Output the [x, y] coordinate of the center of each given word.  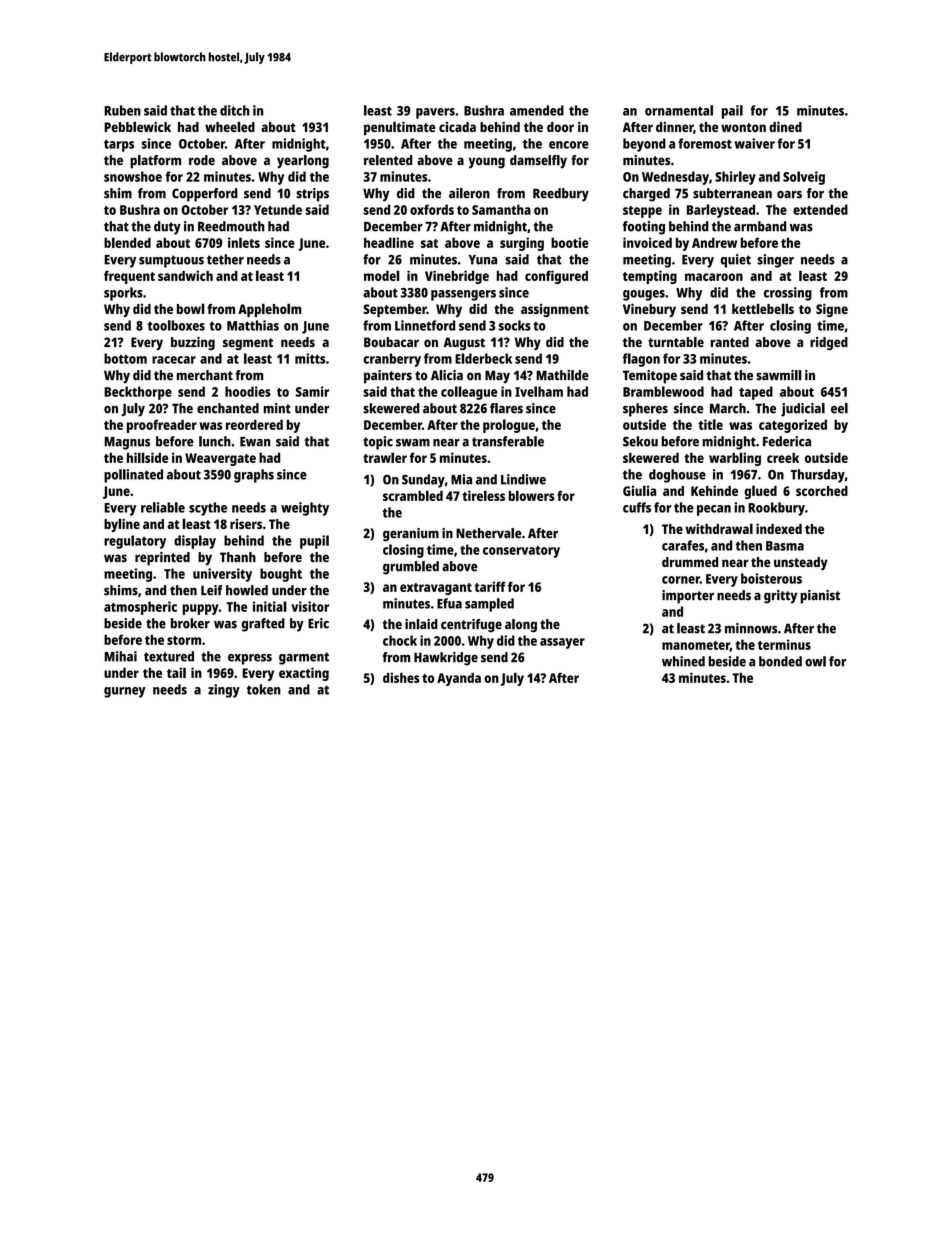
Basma [785, 546]
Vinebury [649, 310]
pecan [714, 510]
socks [515, 325]
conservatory [521, 552]
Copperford [205, 195]
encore [569, 145]
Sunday [423, 481]
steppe [642, 212]
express [250, 659]
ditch [234, 110]
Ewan [255, 442]
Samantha [501, 209]
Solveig [804, 178]
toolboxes [176, 325]
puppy [200, 609]
